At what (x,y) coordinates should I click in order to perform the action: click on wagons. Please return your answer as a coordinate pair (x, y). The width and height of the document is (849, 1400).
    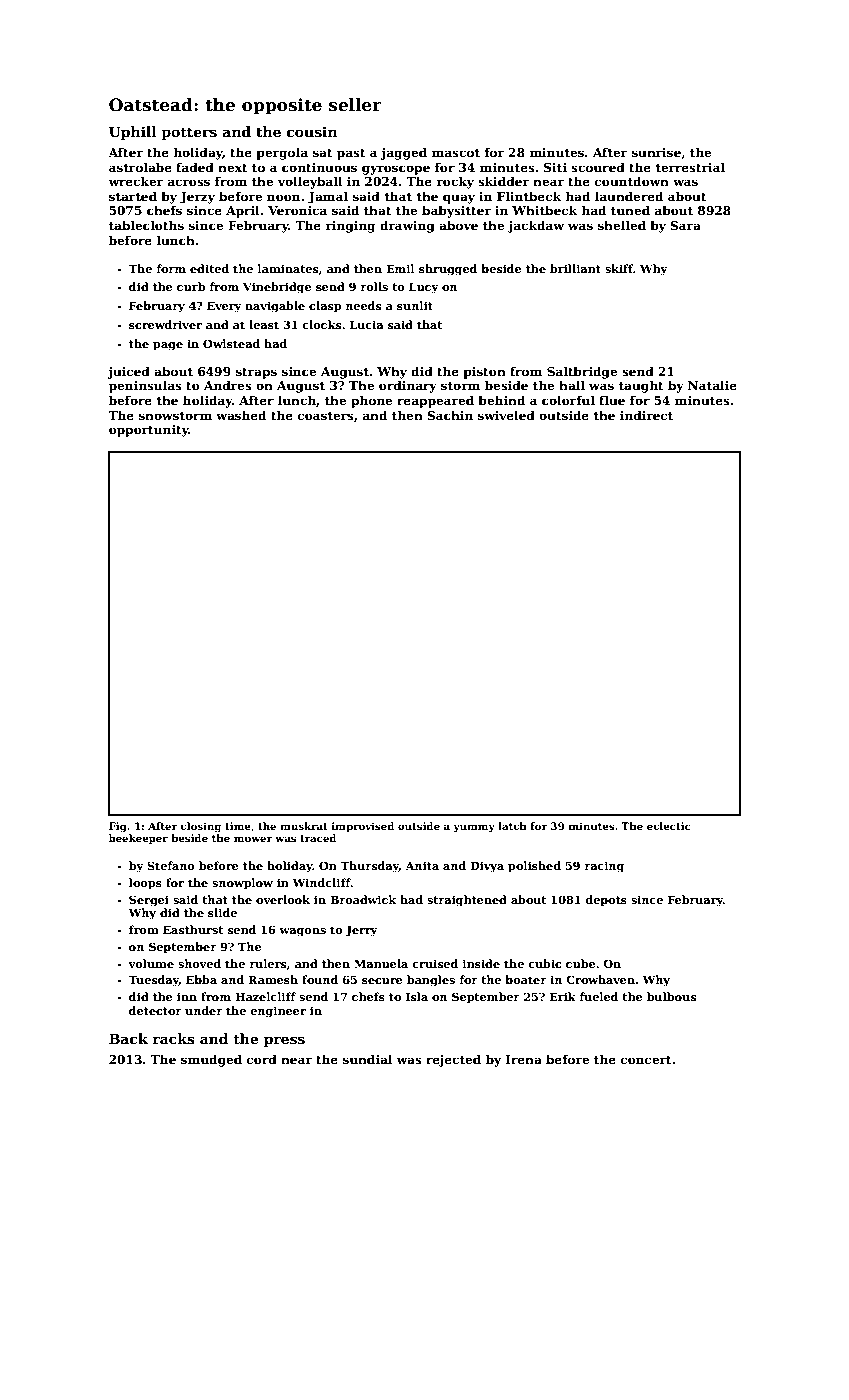
    Looking at the image, I should click on (302, 932).
